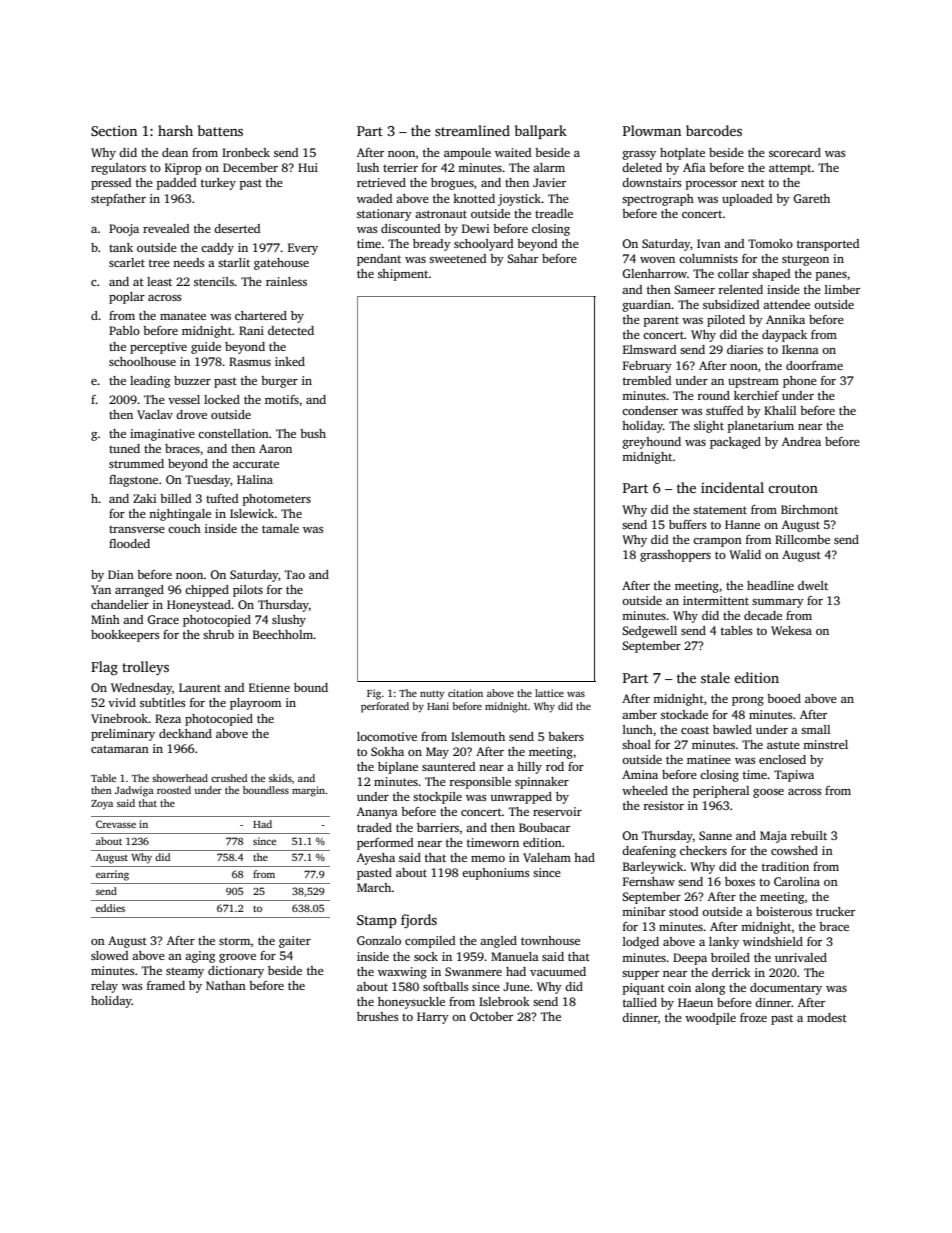  Describe the element at coordinates (124, 230) in the page. I see `Pooja` at that location.
